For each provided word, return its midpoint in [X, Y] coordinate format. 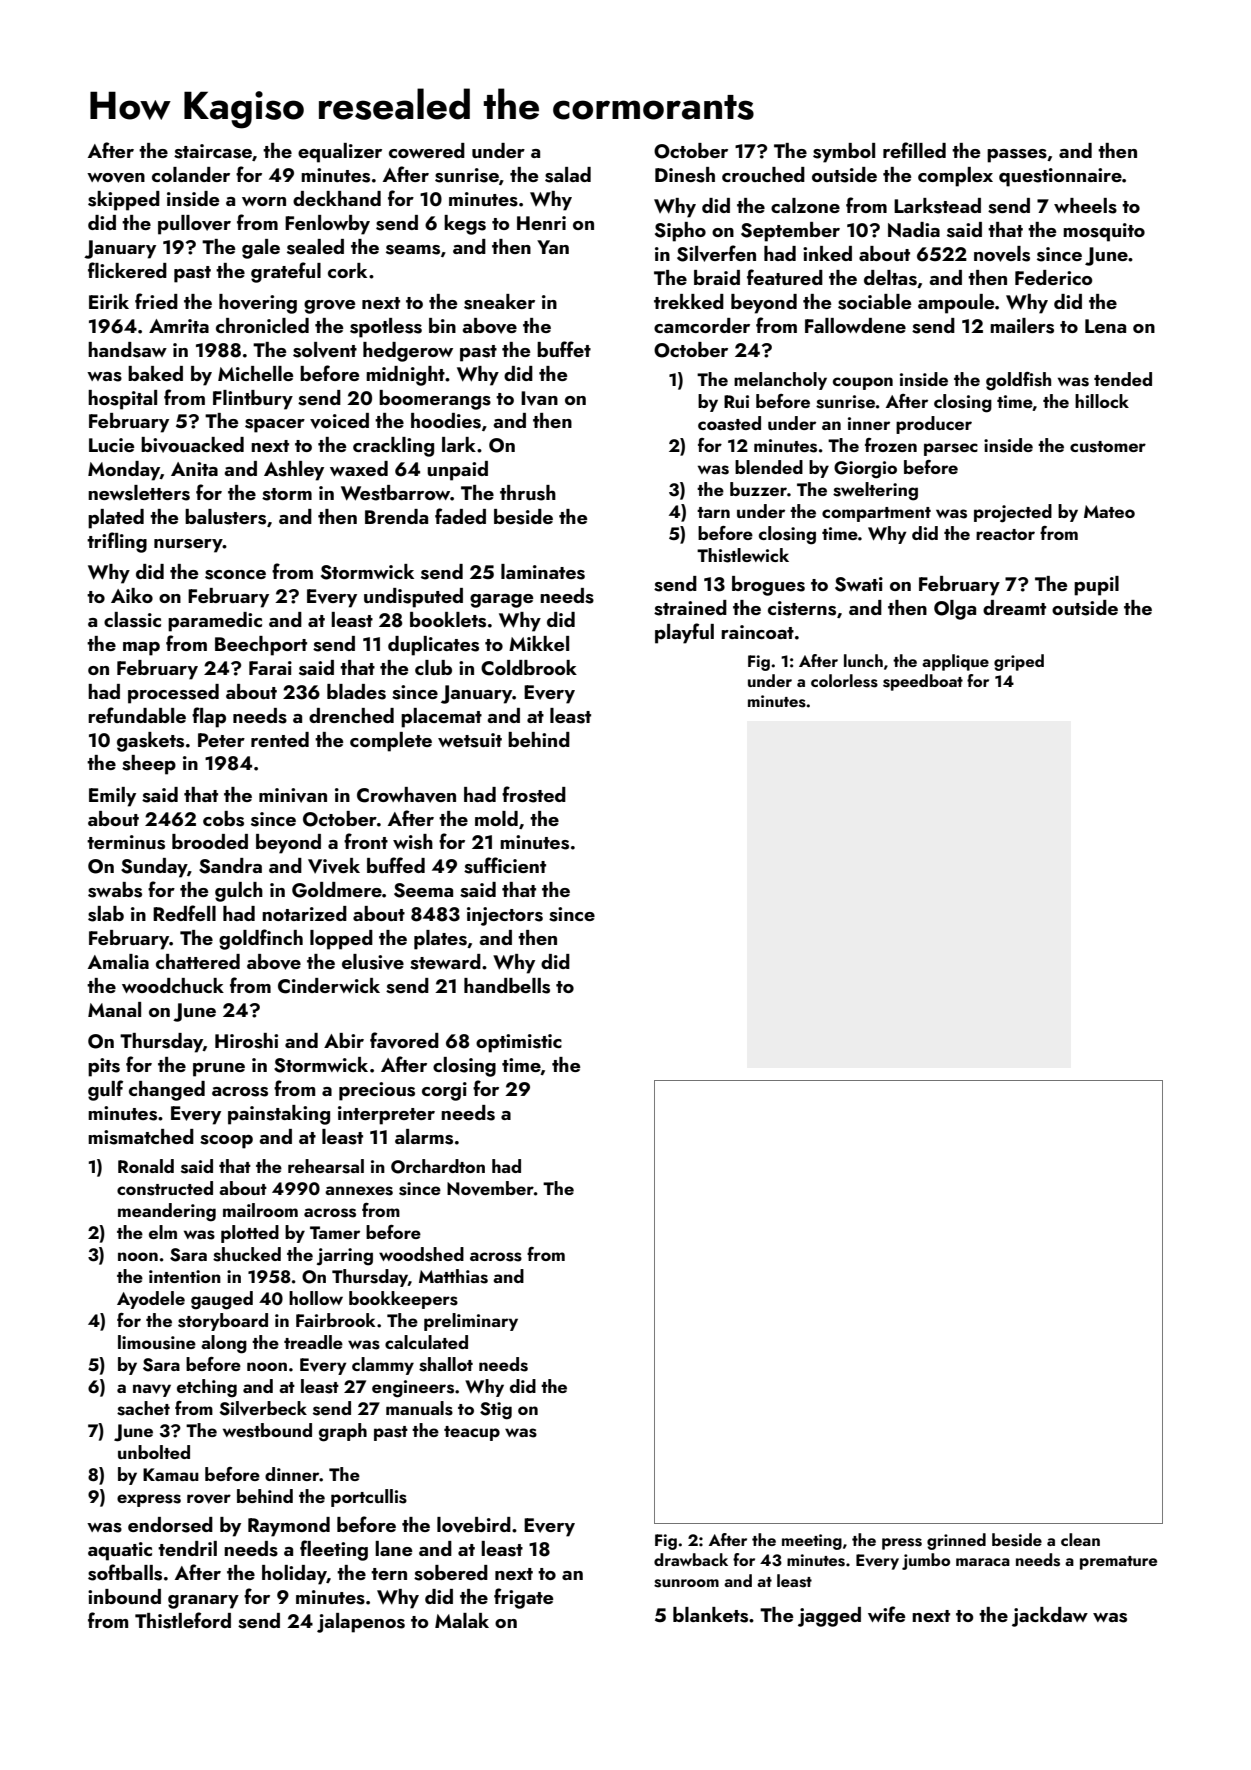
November [490, 1188]
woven [116, 178]
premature [1118, 1563]
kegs [465, 225]
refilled [914, 150]
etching [207, 1388]
